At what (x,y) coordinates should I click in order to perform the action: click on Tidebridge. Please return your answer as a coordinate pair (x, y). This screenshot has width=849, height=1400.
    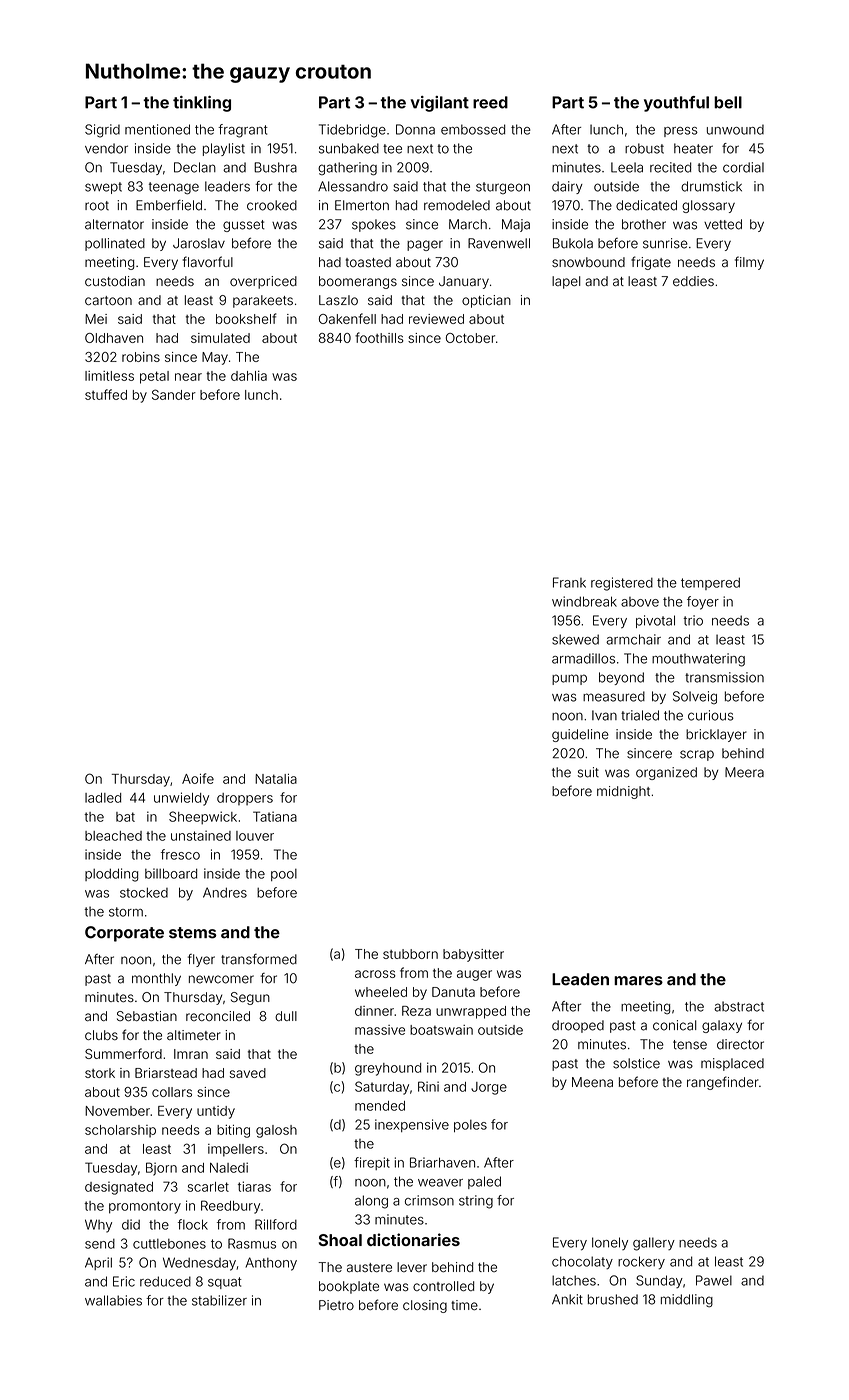
    Looking at the image, I should click on (352, 131).
